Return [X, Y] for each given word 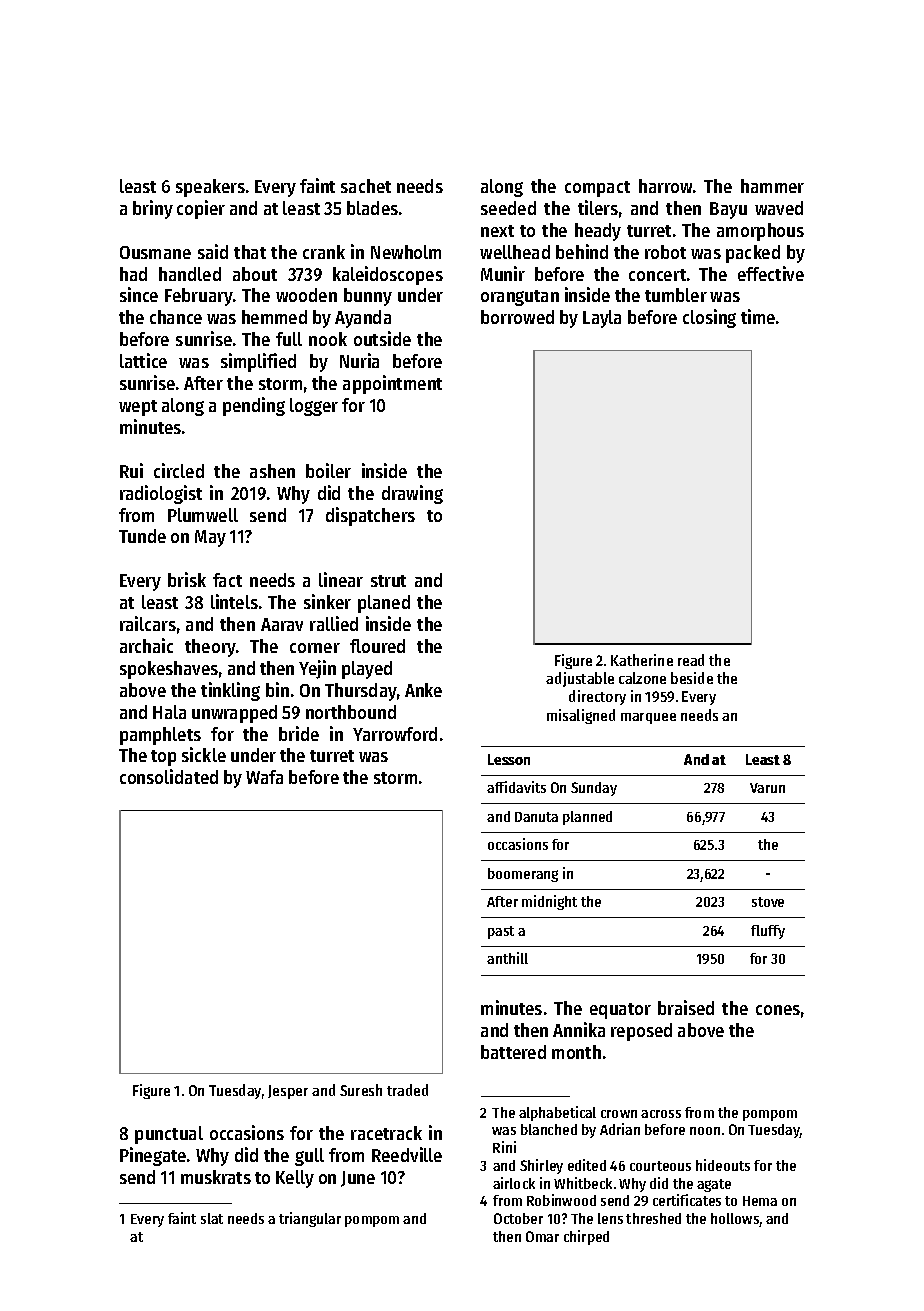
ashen [272, 471]
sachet [366, 186]
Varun [767, 788]
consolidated [169, 776]
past [501, 932]
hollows [735, 1220]
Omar [542, 1236]
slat [212, 1218]
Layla [602, 319]
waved [779, 208]
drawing [412, 494]
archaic [146, 645]
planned [587, 818]
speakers [210, 188]
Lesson [509, 759]
